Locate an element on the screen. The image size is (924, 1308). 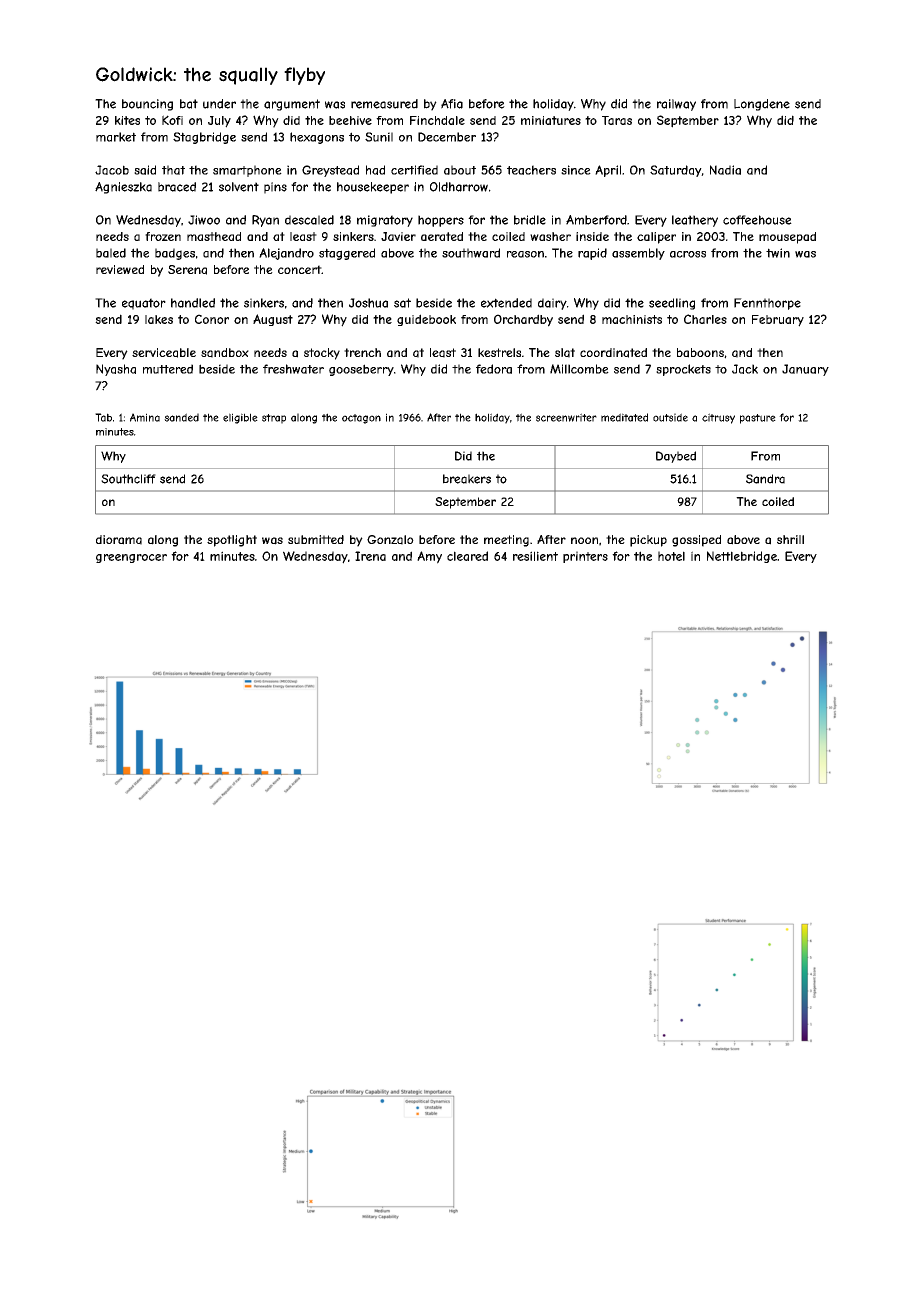
coffeehouse is located at coordinates (757, 220).
